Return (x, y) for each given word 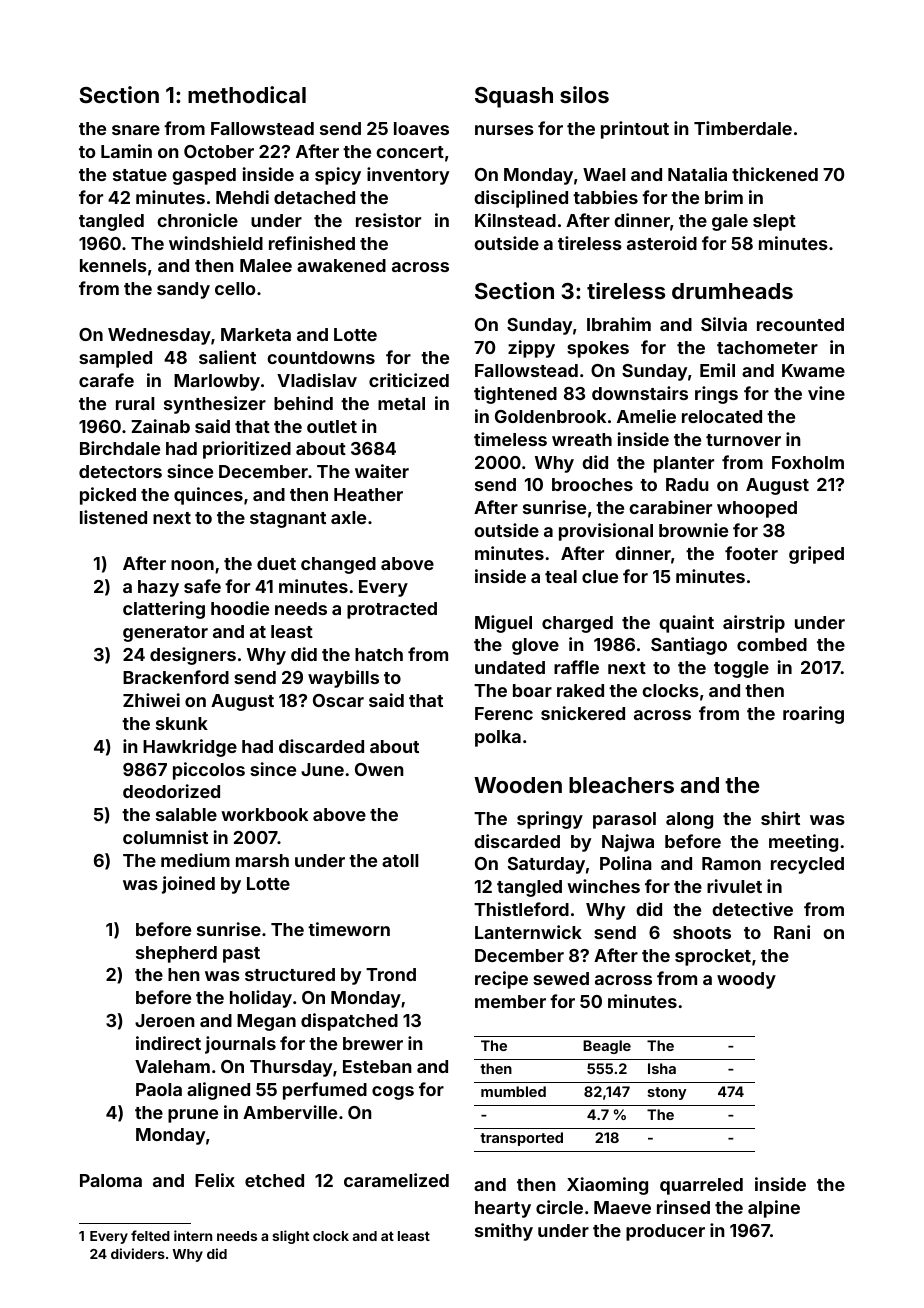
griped (816, 555)
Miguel (503, 624)
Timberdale (743, 128)
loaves (421, 128)
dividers (138, 1253)
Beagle (607, 1047)
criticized (409, 380)
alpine (774, 1209)
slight (290, 1237)
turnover (743, 440)
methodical (247, 94)
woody (746, 980)
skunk (182, 723)
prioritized (247, 450)
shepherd (176, 954)
